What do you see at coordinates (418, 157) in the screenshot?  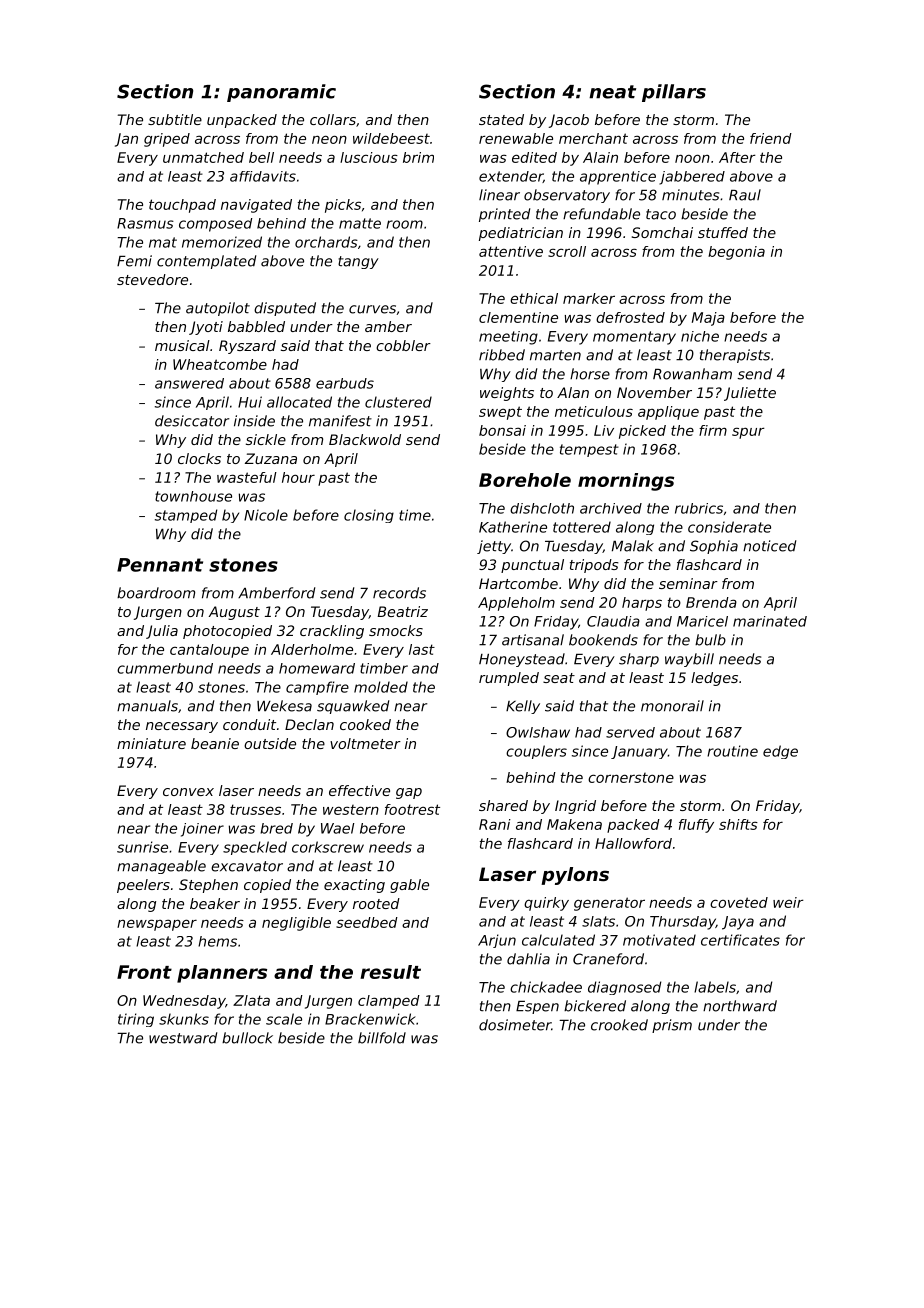 I see `brim` at bounding box center [418, 157].
